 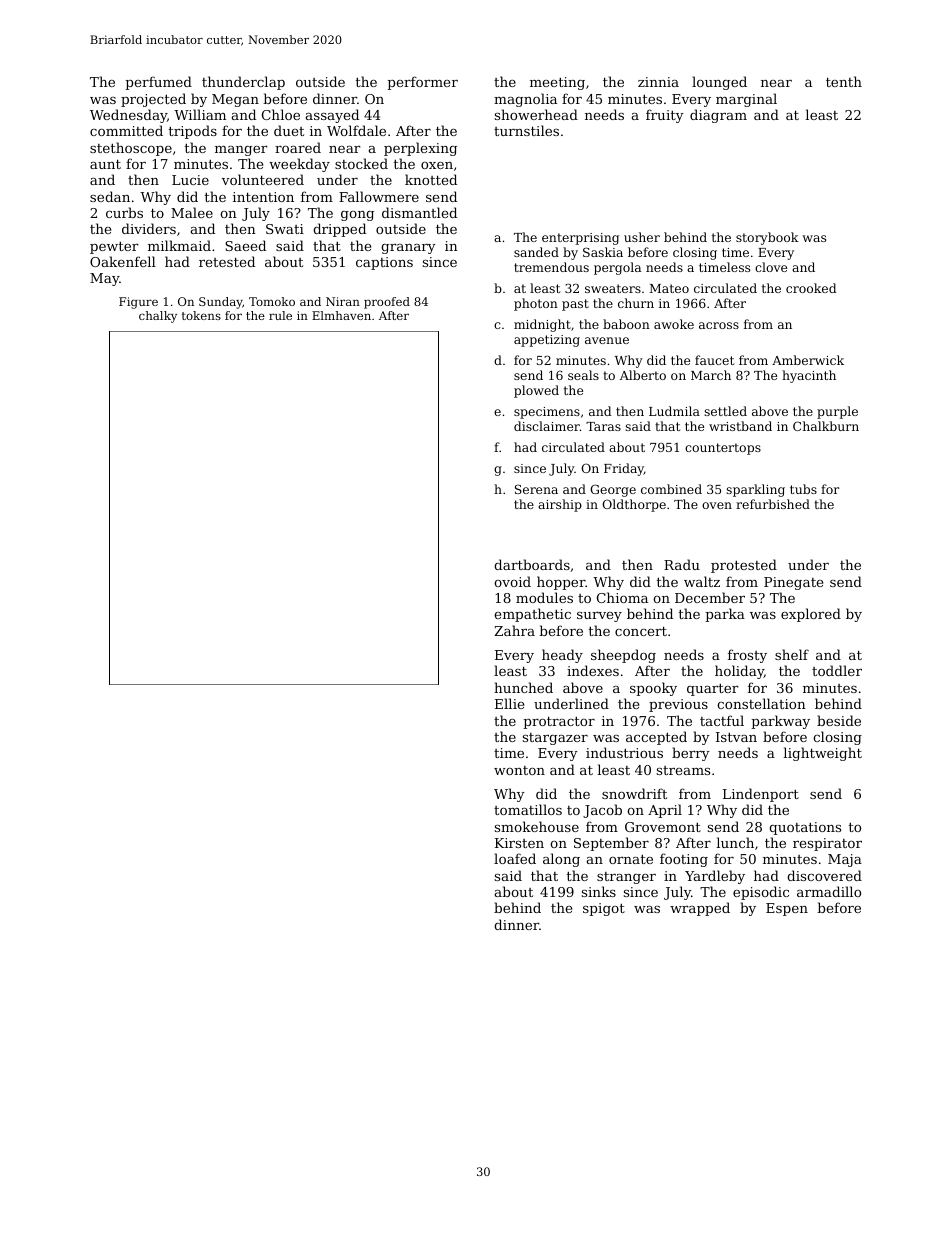 I want to click on Zahra, so click(x=514, y=630).
